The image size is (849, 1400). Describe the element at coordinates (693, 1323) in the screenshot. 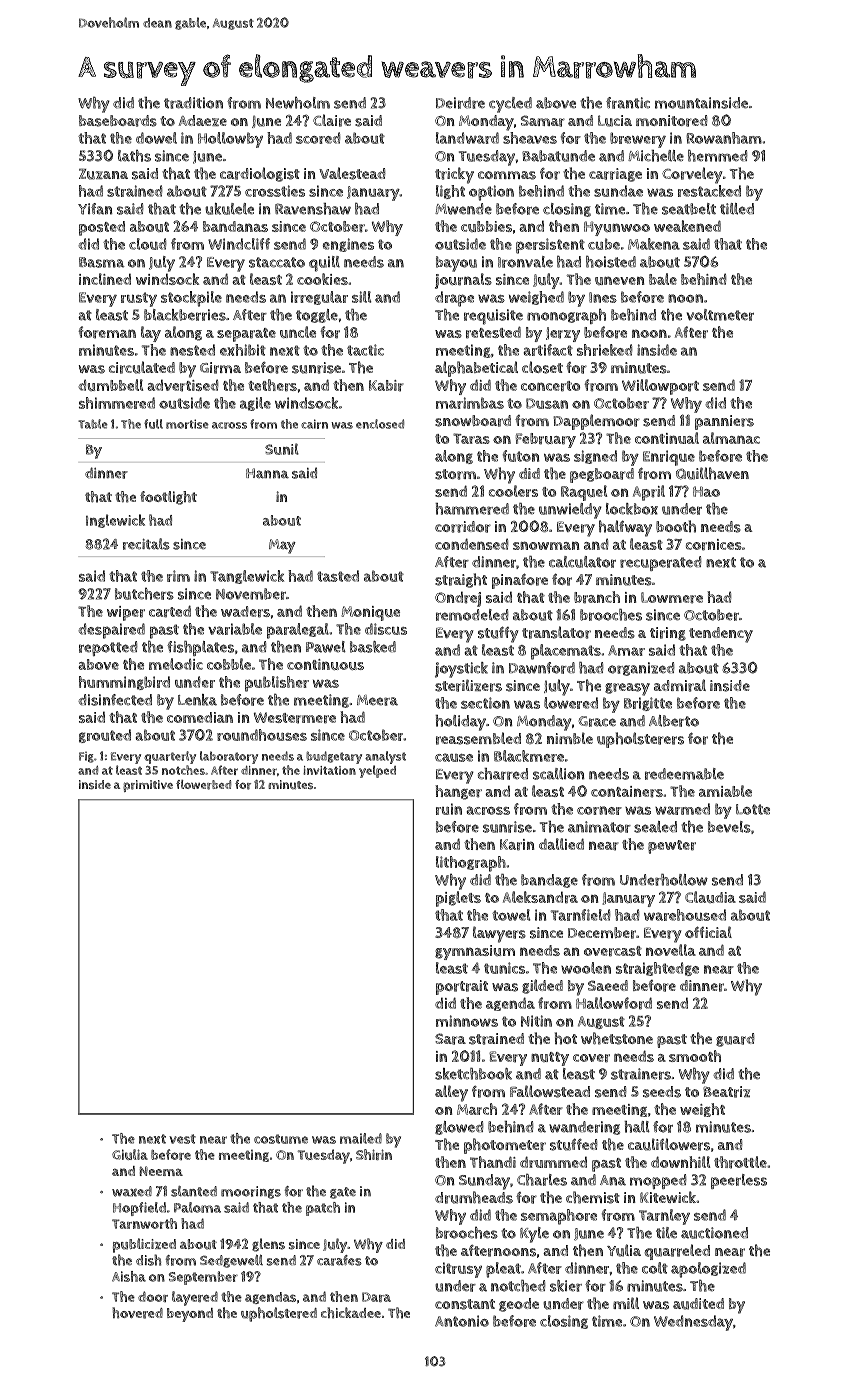

I see `Wednesday` at that location.
